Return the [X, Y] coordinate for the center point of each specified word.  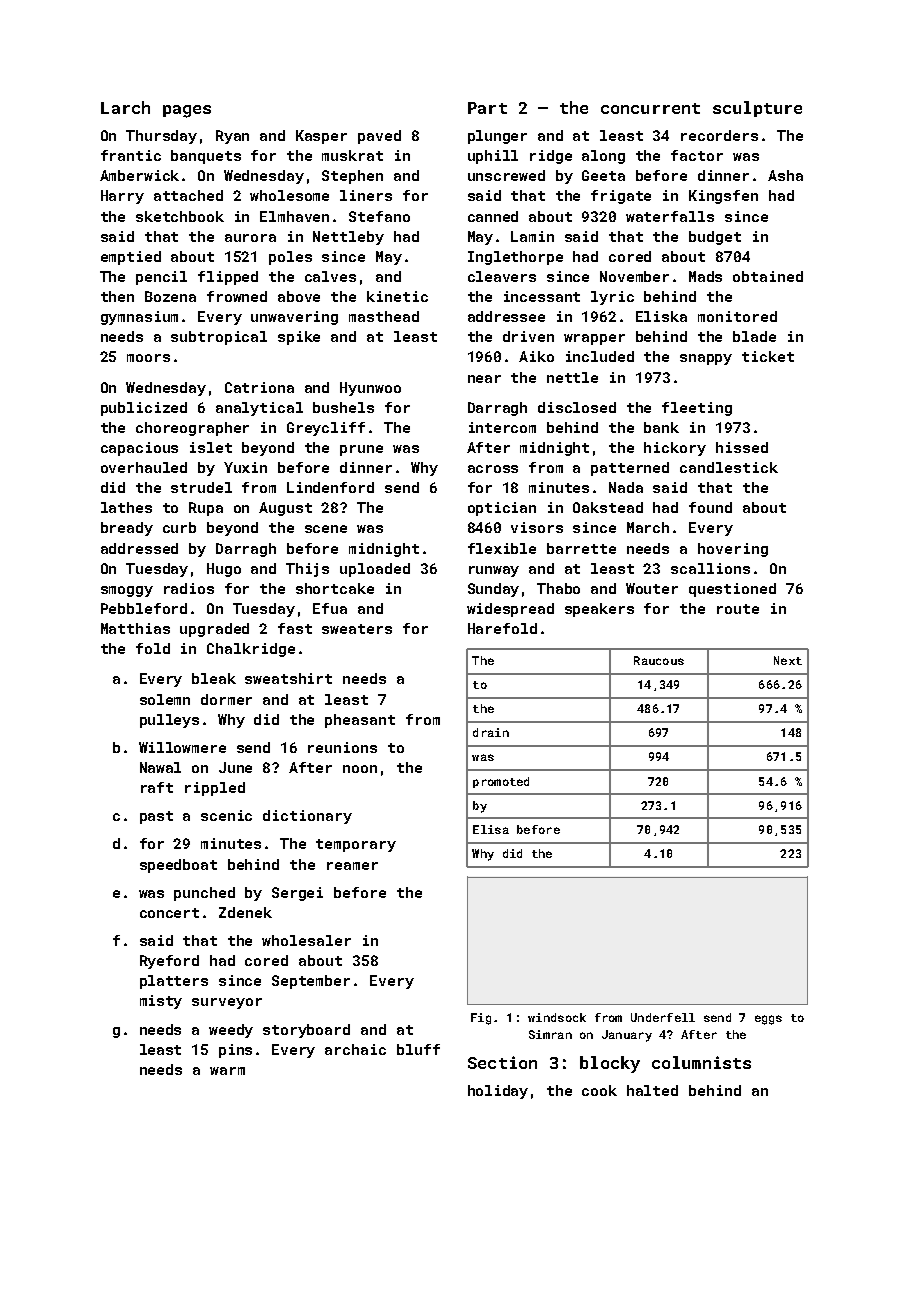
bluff [418, 1049]
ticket [768, 356]
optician [502, 509]
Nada [626, 487]
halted [652, 1090]
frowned [237, 296]
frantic [131, 155]
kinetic [397, 296]
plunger [497, 137]
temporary [356, 845]
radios [189, 588]
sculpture [757, 109]
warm [227, 1071]
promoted [501, 782]
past [156, 817]
